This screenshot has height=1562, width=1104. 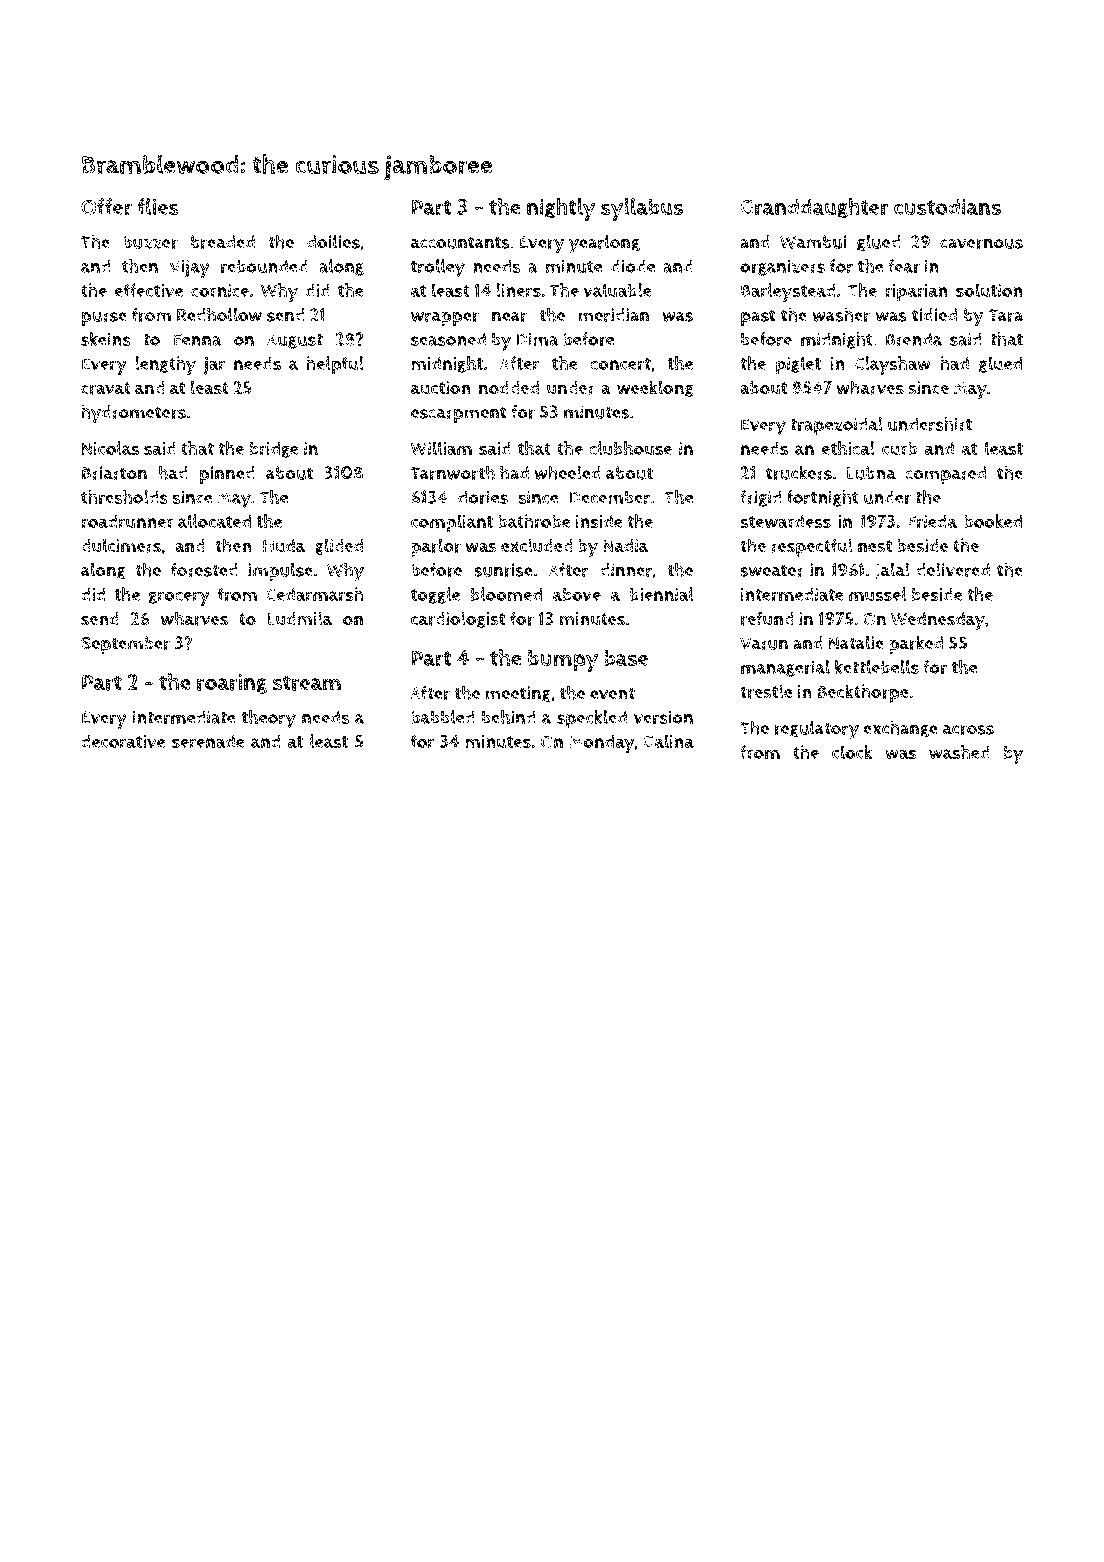 What do you see at coordinates (179, 598) in the screenshot?
I see `grocery` at bounding box center [179, 598].
